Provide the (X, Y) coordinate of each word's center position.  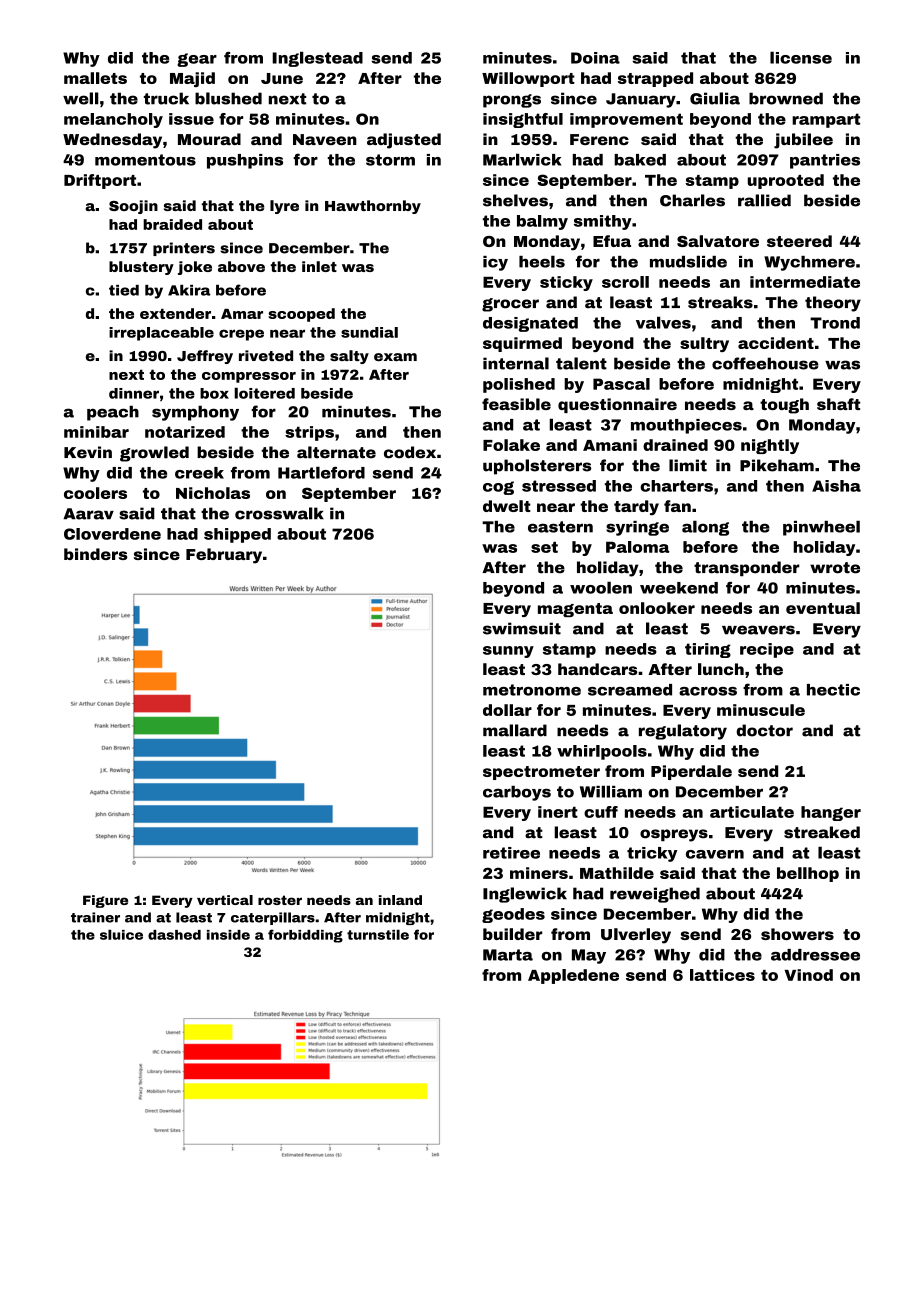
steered (799, 241)
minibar (96, 432)
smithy (603, 222)
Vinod (808, 975)
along (705, 528)
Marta (508, 955)
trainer (95, 917)
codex (410, 452)
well (81, 98)
